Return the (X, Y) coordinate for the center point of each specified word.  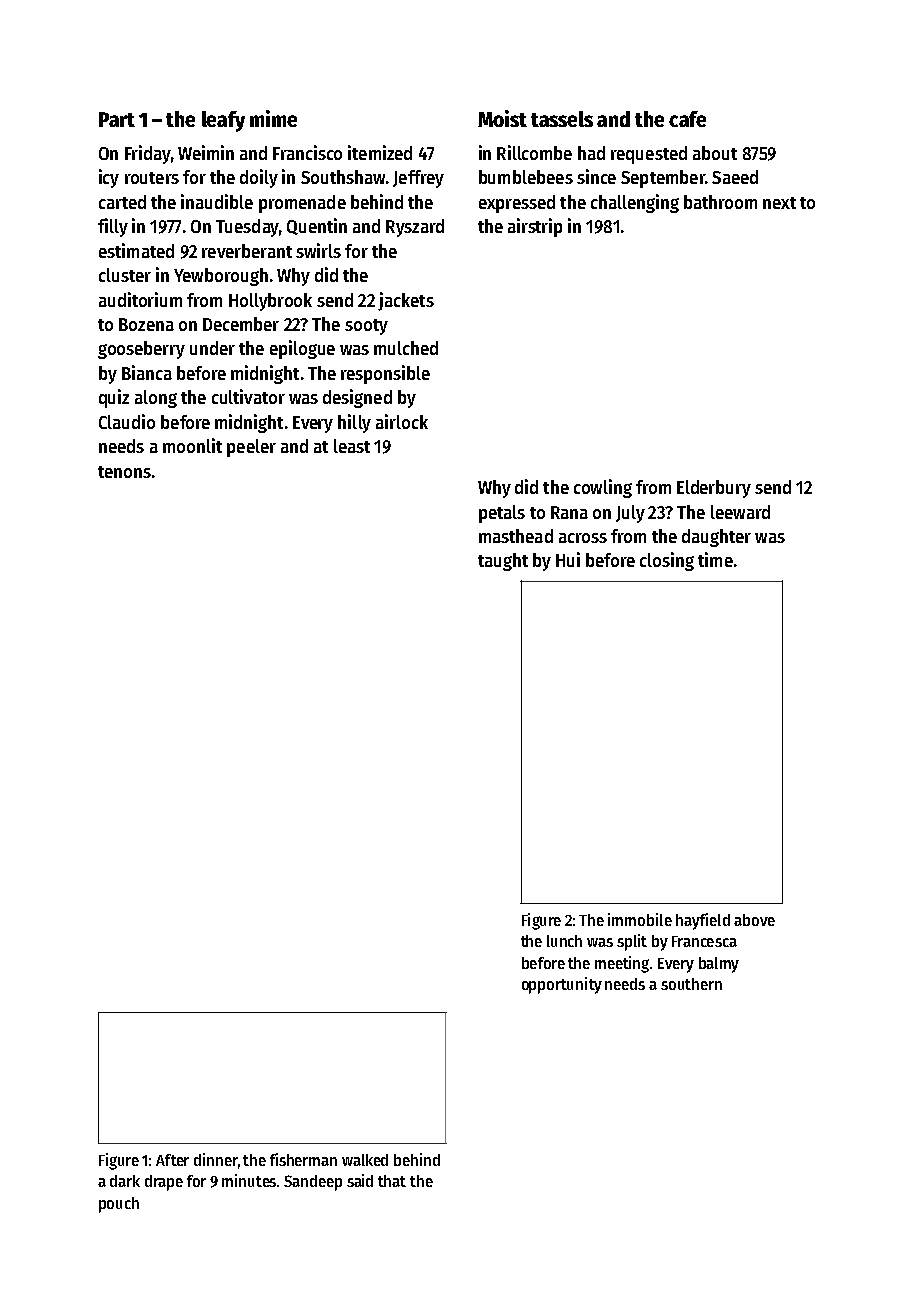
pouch (119, 1205)
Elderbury (714, 489)
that (392, 1181)
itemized (380, 152)
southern (691, 984)
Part (117, 119)
